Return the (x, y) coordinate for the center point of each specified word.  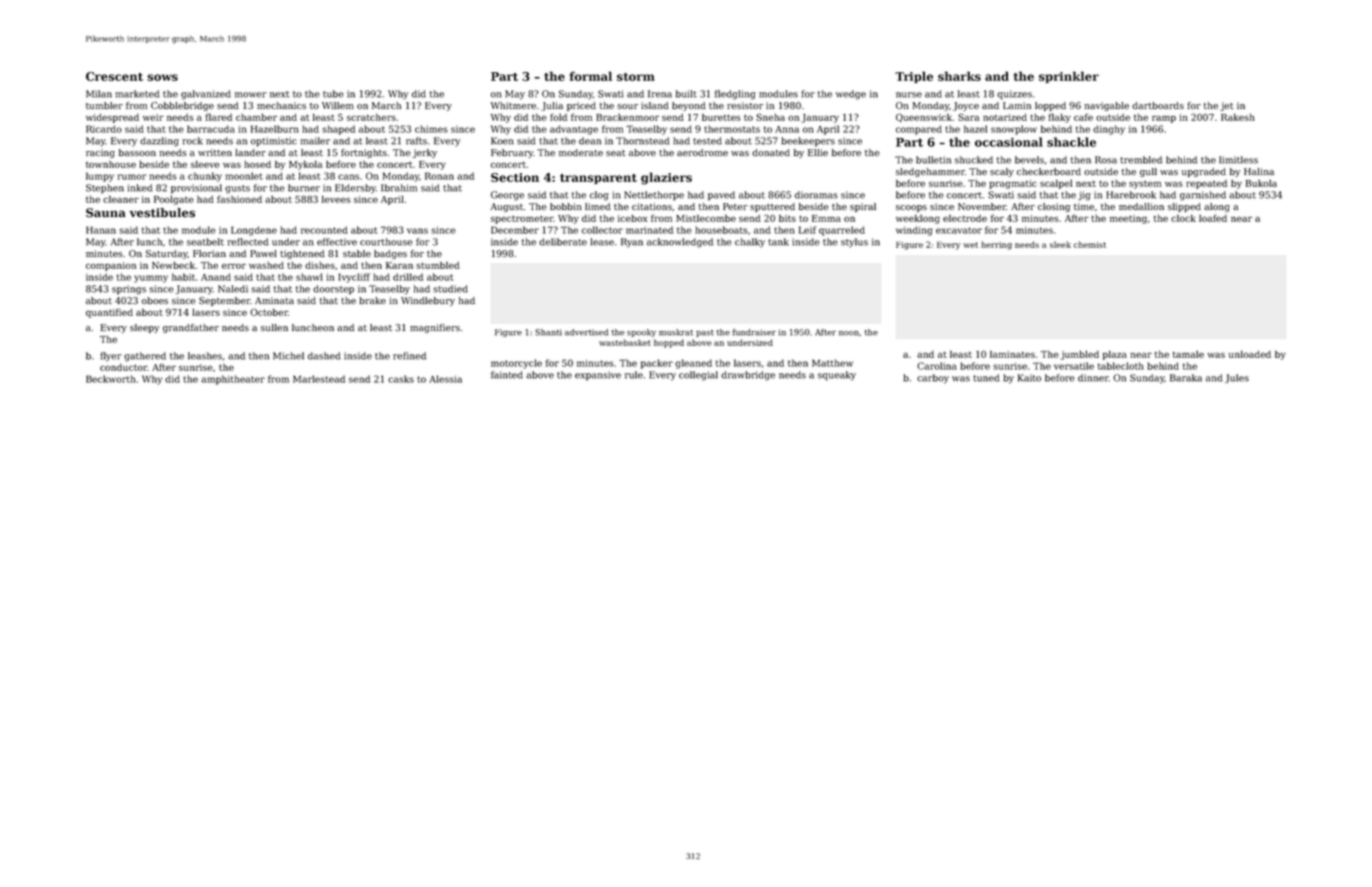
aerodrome (702, 152)
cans (348, 177)
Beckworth (111, 379)
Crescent (114, 76)
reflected (247, 242)
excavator (959, 230)
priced (581, 106)
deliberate (563, 242)
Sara (969, 117)
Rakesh (1238, 117)
